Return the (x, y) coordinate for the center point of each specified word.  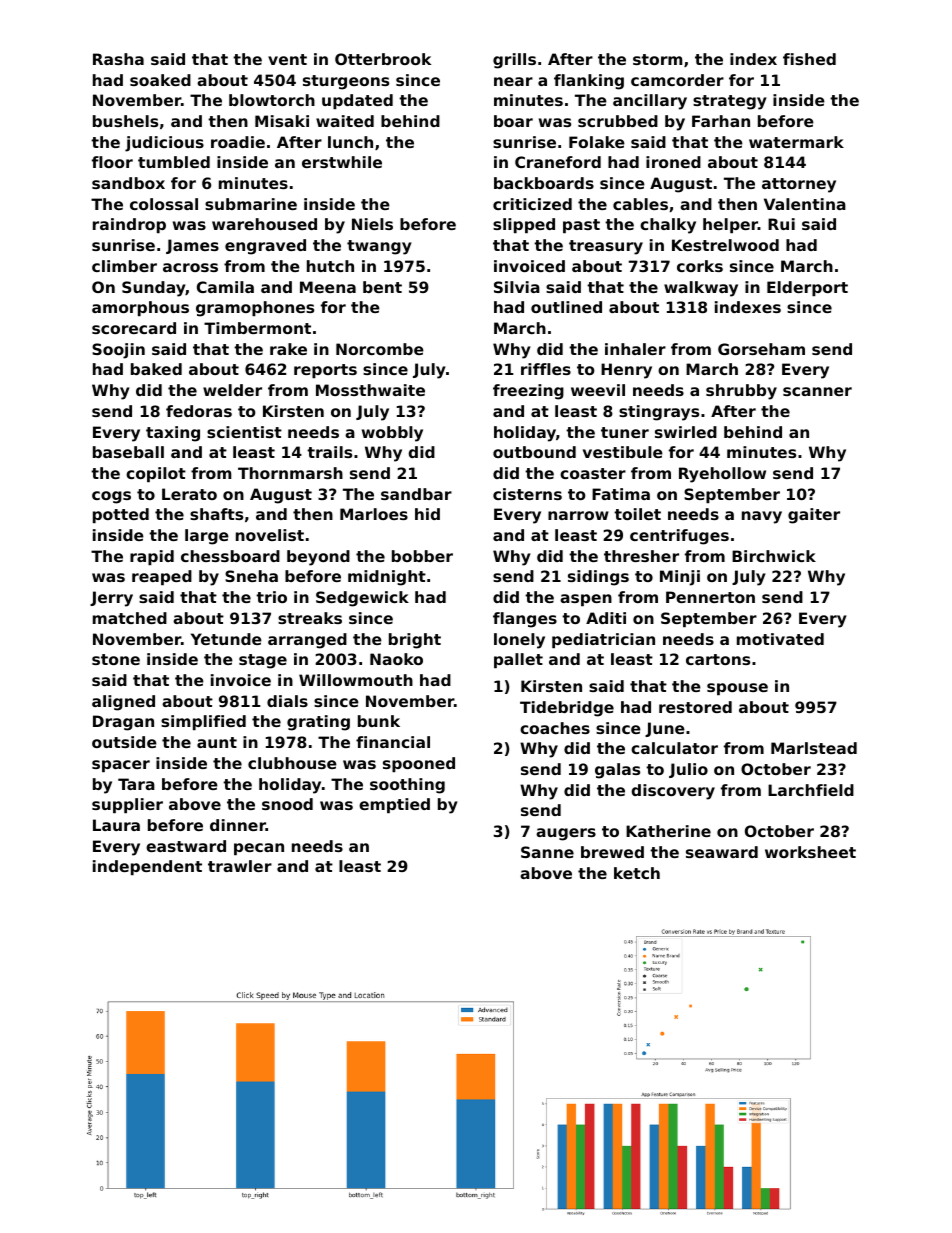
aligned (123, 703)
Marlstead (814, 748)
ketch (637, 873)
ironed (673, 162)
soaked (160, 80)
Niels (372, 224)
